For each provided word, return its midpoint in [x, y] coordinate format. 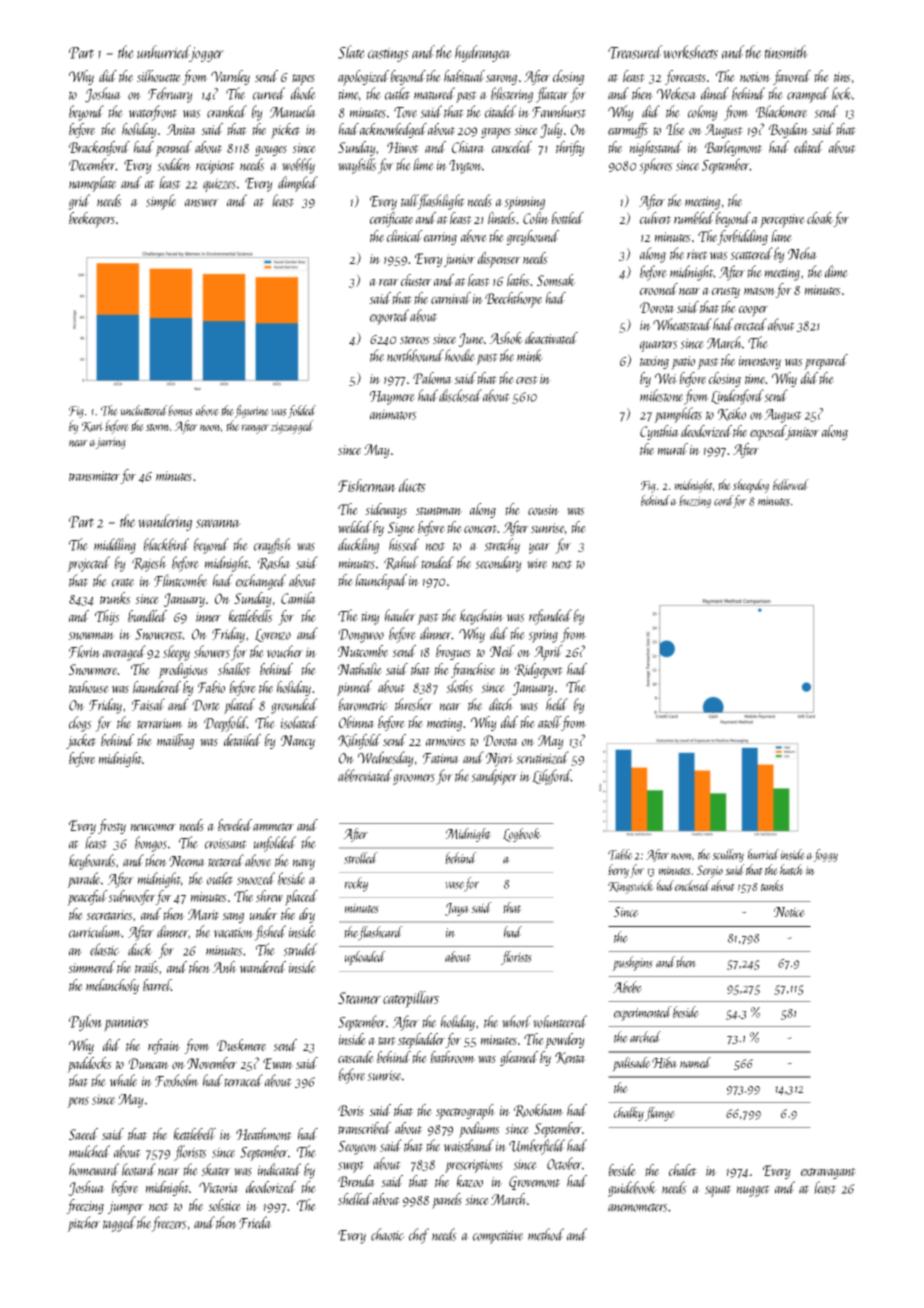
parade [83, 880]
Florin [85, 651]
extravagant [828, 1173]
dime [836, 271]
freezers [169, 1224]
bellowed [791, 484]
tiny [370, 618]
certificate [391, 219]
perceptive [782, 221]
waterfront [152, 113]
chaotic [388, 1234]
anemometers [638, 1207]
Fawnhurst [559, 111]
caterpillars [411, 999]
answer [202, 203]
